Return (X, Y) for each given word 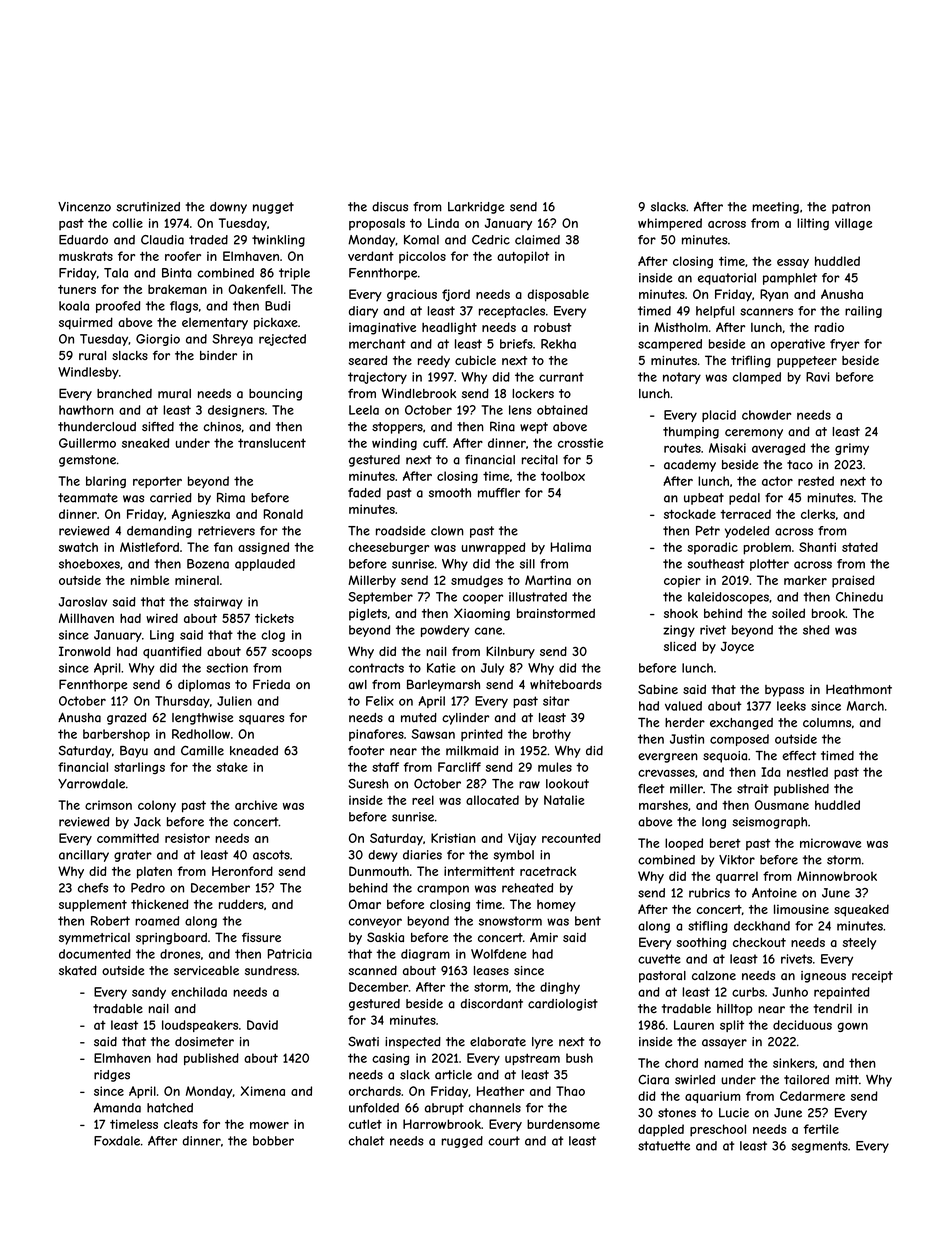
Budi (277, 306)
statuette (664, 1146)
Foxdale (117, 1141)
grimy (852, 449)
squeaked (861, 910)
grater (133, 856)
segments (819, 1147)
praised (853, 581)
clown (447, 531)
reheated (527, 888)
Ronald (283, 514)
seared (367, 360)
